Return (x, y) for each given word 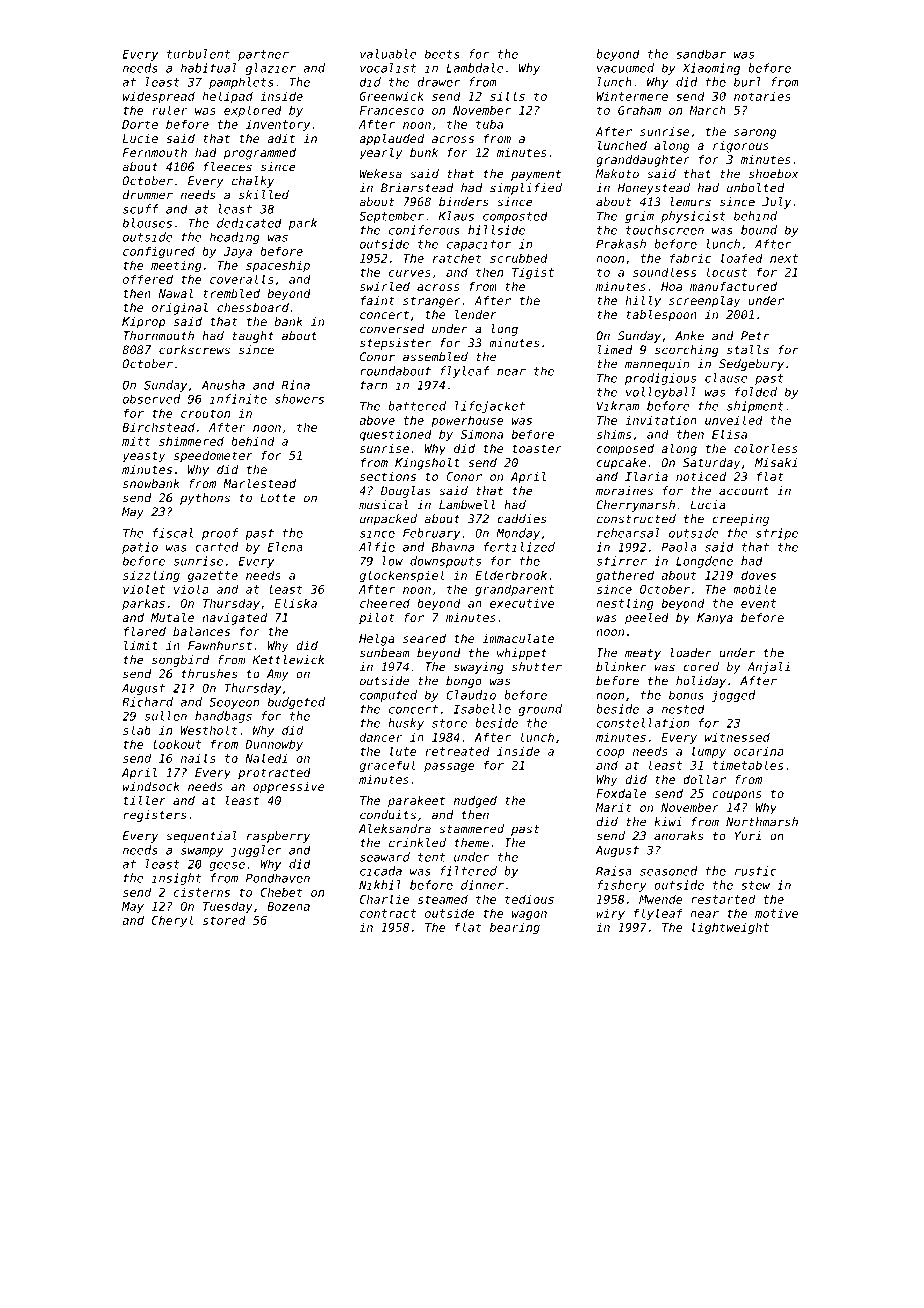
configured (159, 252)
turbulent (198, 54)
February (431, 534)
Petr (755, 336)
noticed (701, 476)
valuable (388, 54)
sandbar (701, 54)
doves (758, 575)
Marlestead (259, 483)
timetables (748, 765)
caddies (522, 519)
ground (540, 710)
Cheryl (172, 921)
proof (220, 534)
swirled (385, 286)
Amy (277, 675)
